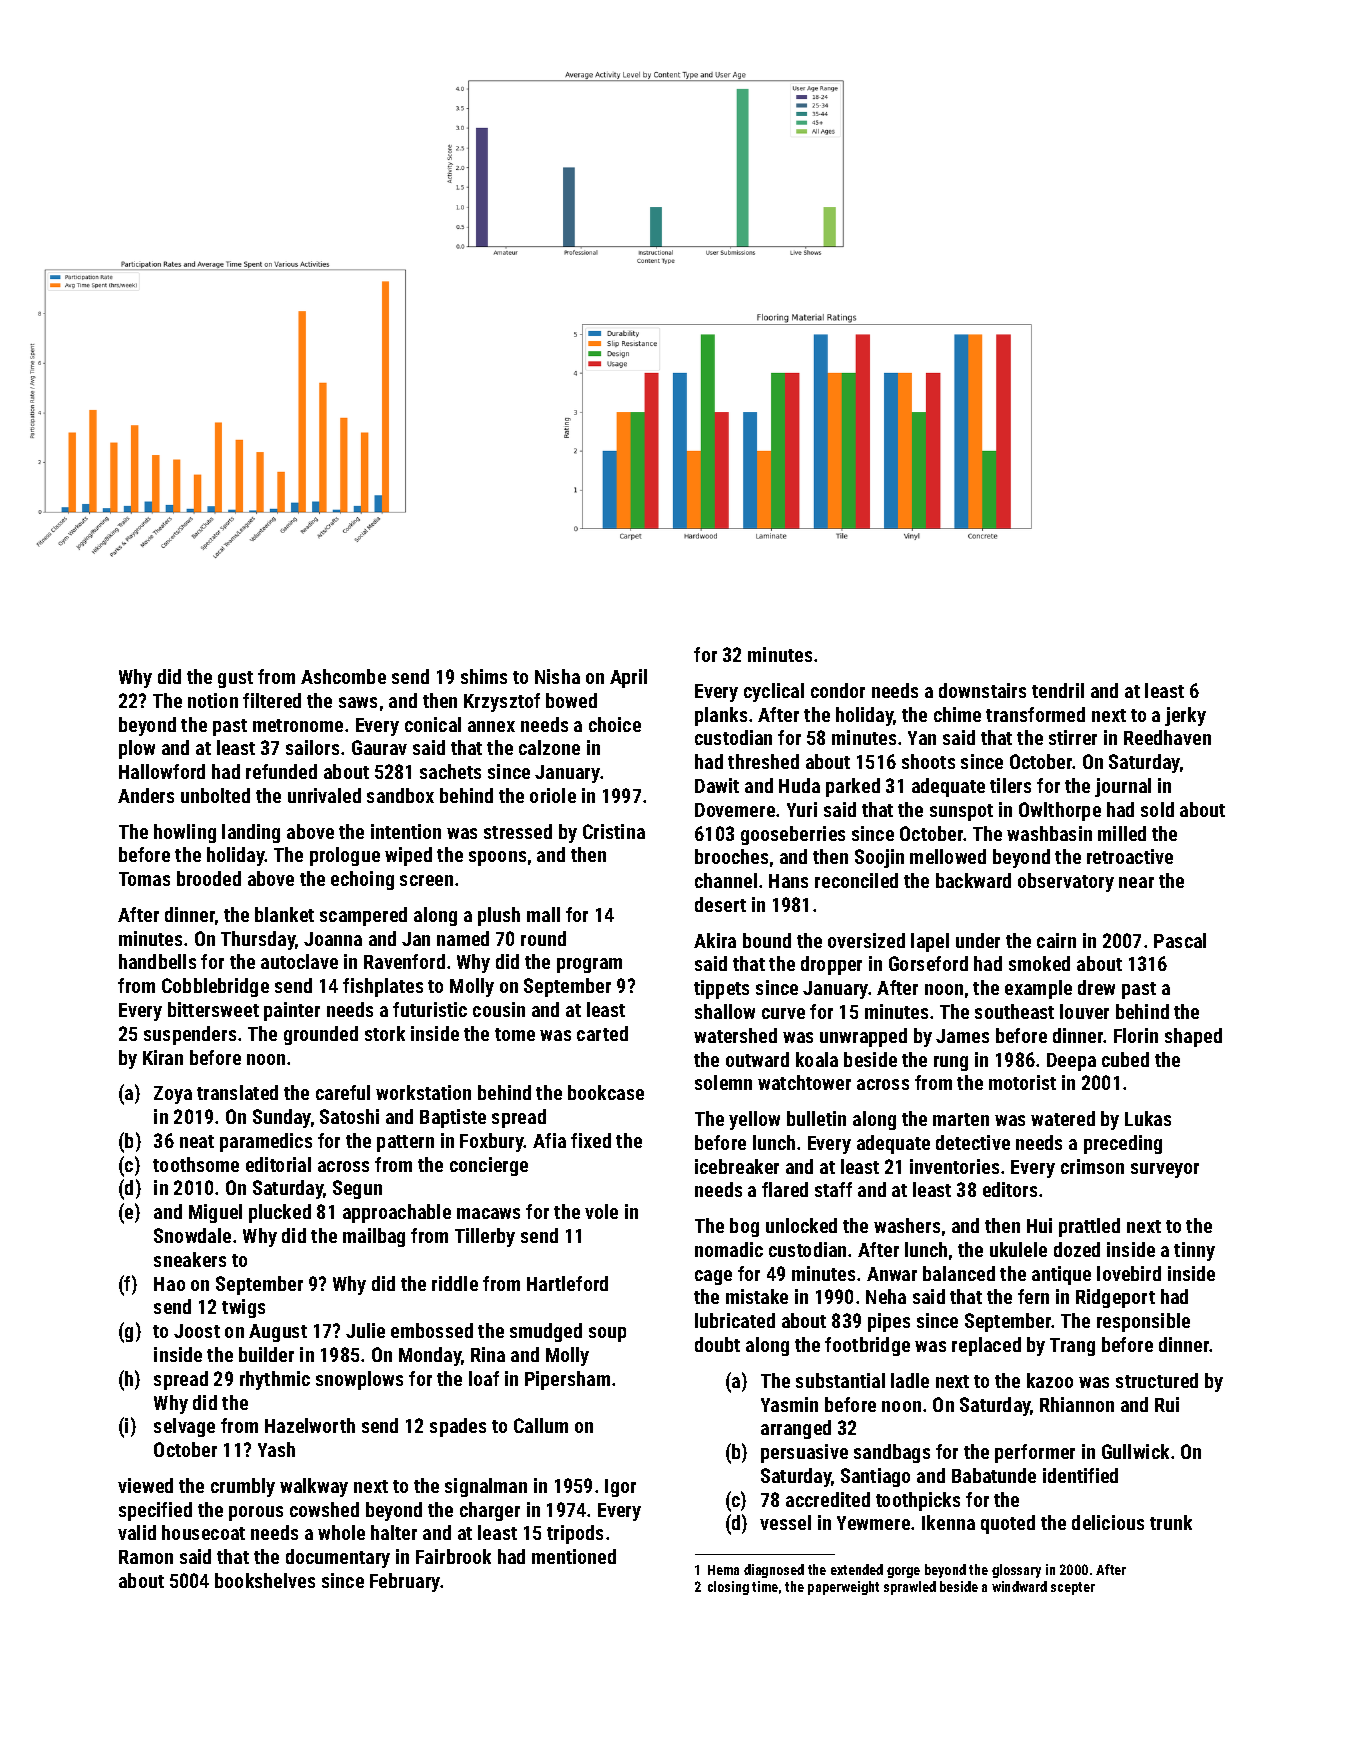  Describe the element at coordinates (1089, 1227) in the image. I see `prattled` at that location.
